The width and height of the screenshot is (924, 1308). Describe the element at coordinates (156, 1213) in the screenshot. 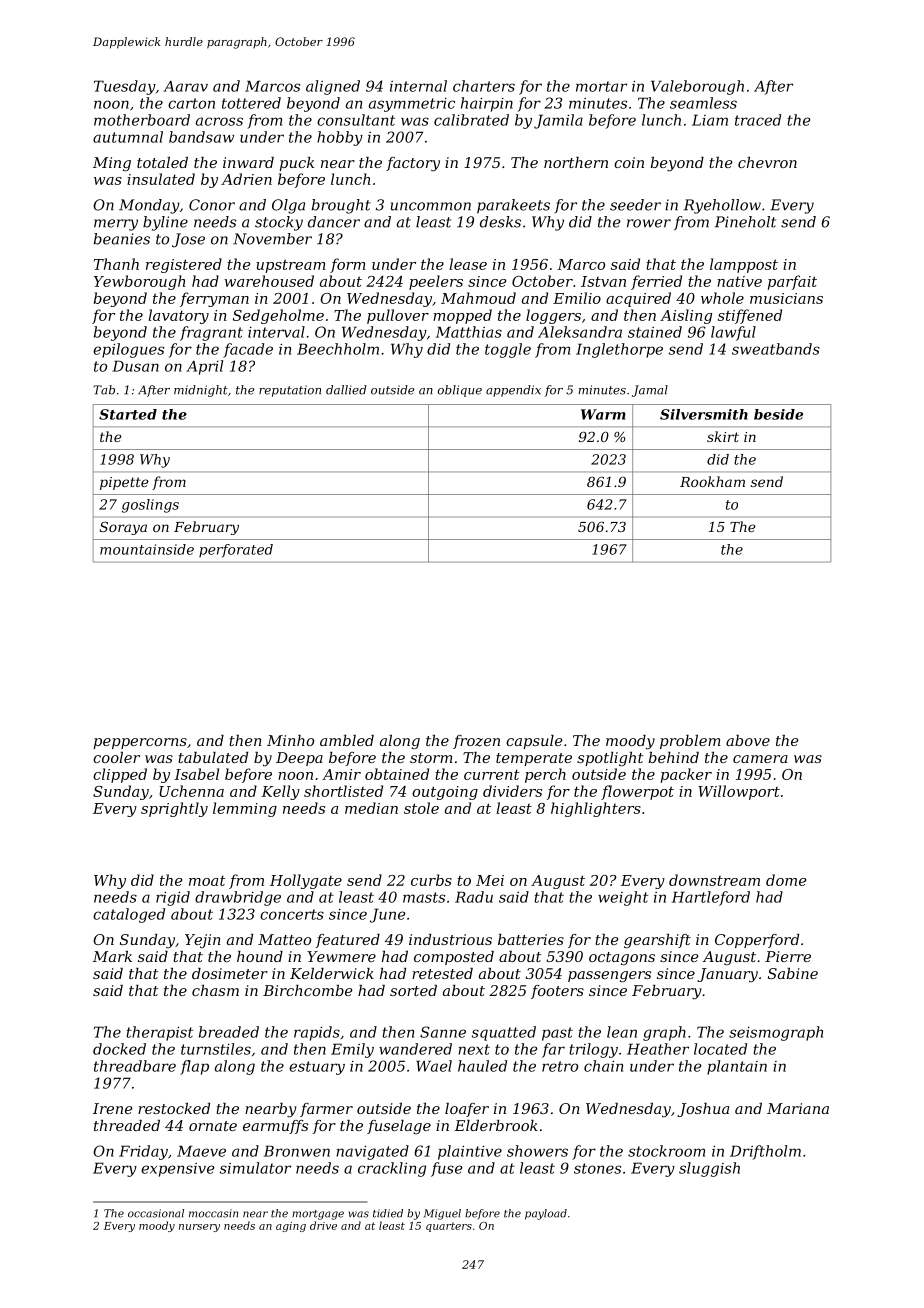

I see `occasional` at that location.
